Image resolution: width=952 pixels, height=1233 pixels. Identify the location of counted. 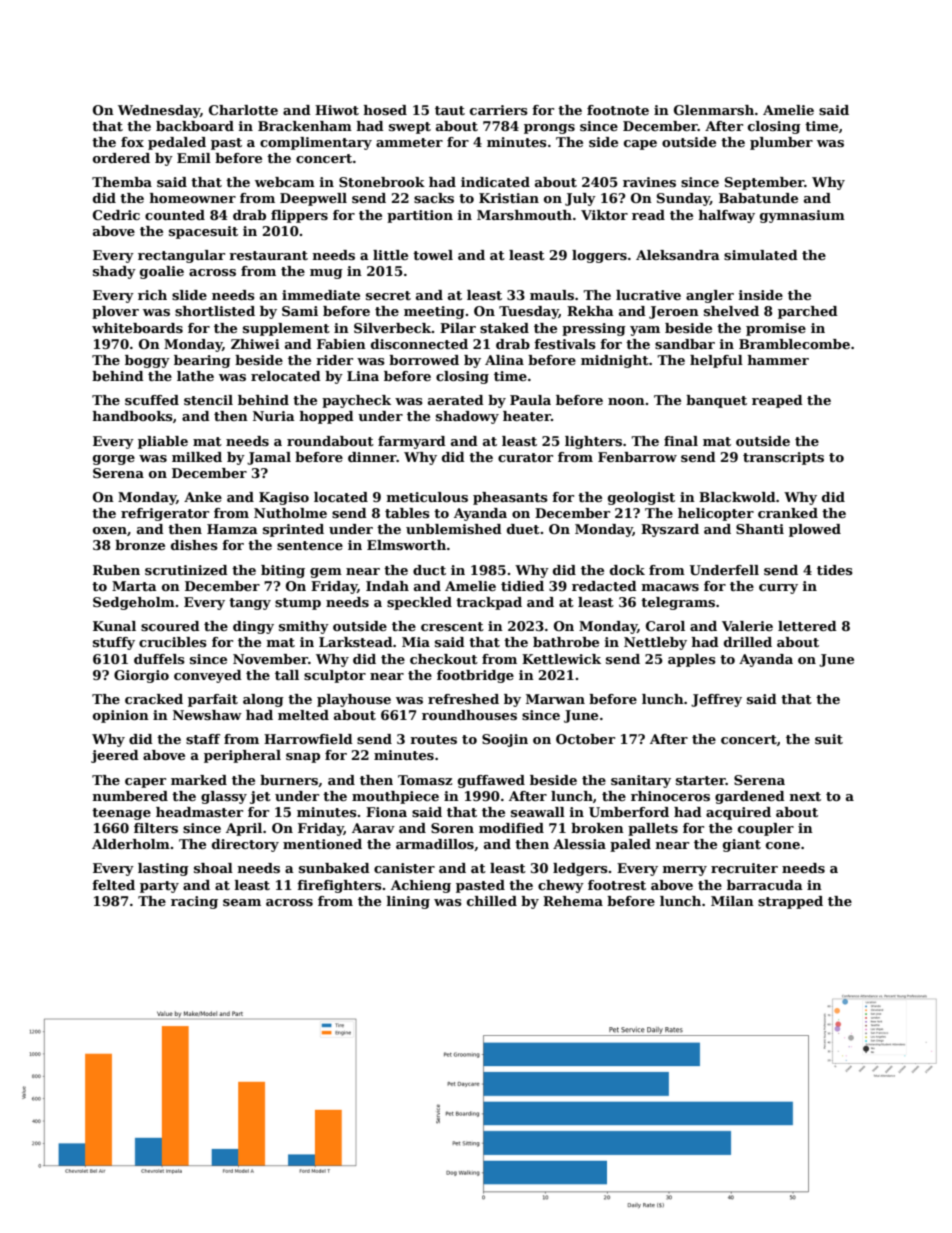
(175, 215).
